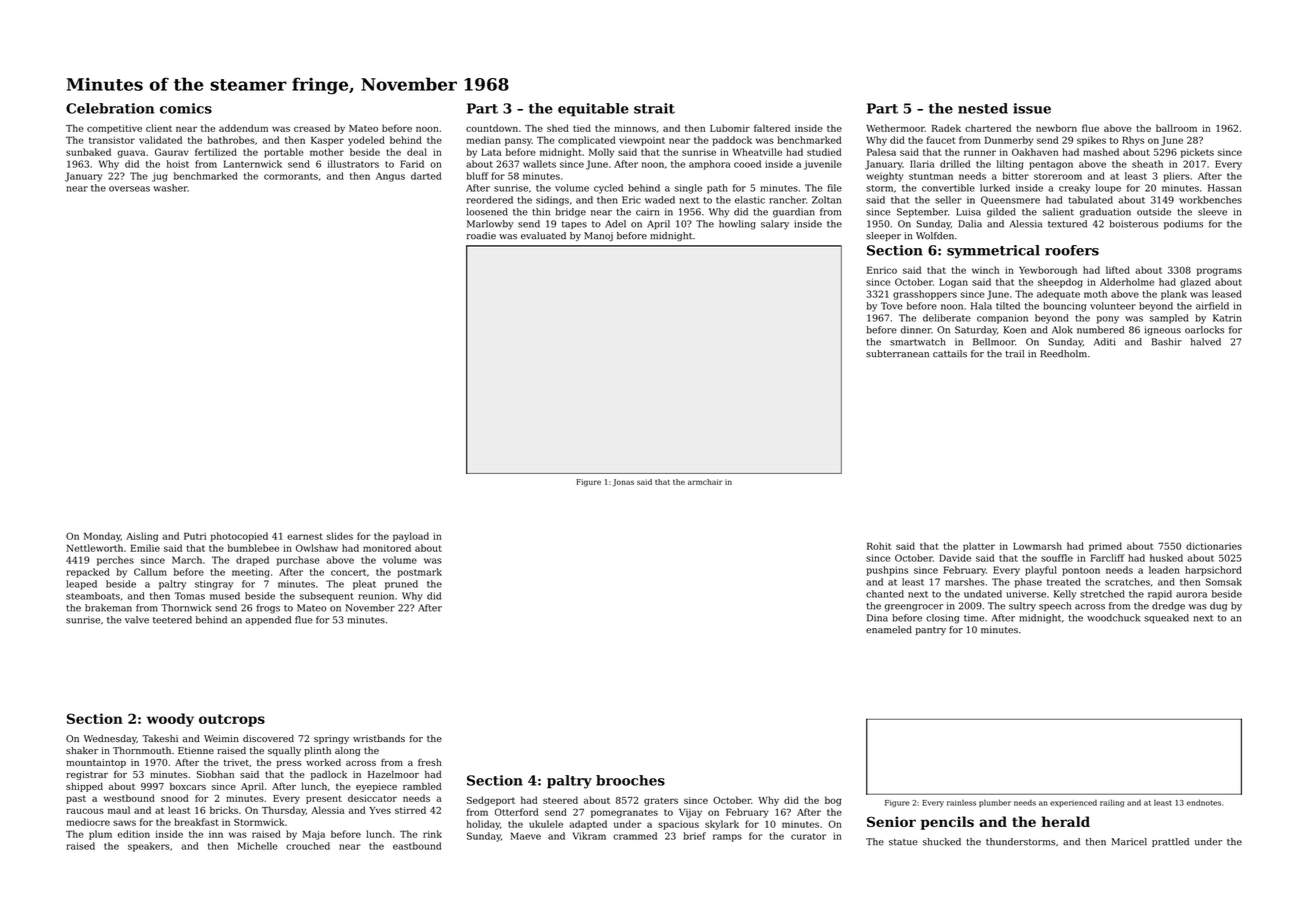 The image size is (1308, 924). I want to click on ballroom, so click(1176, 128).
